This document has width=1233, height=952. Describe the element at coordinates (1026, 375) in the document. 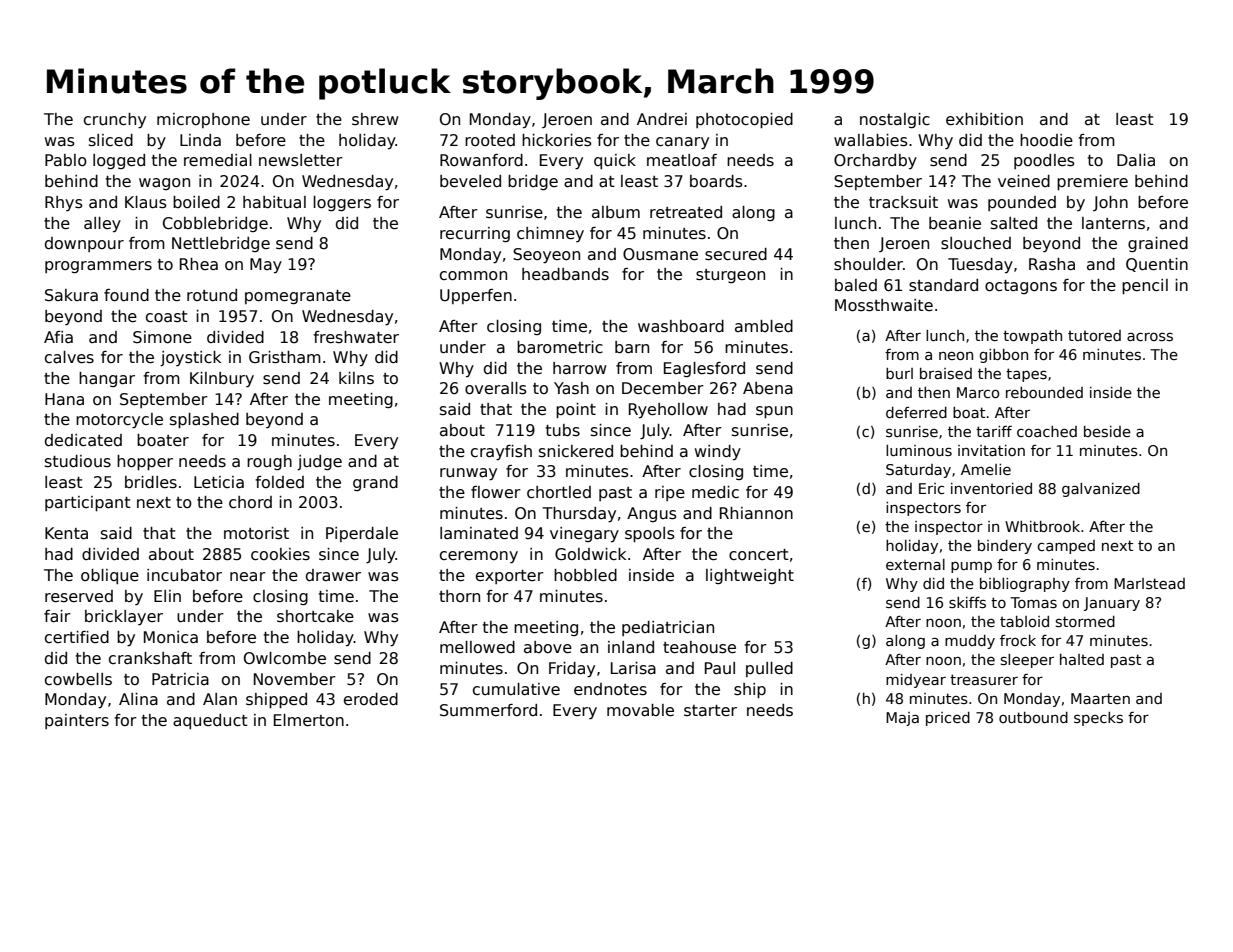

I see `tapes` at that location.
